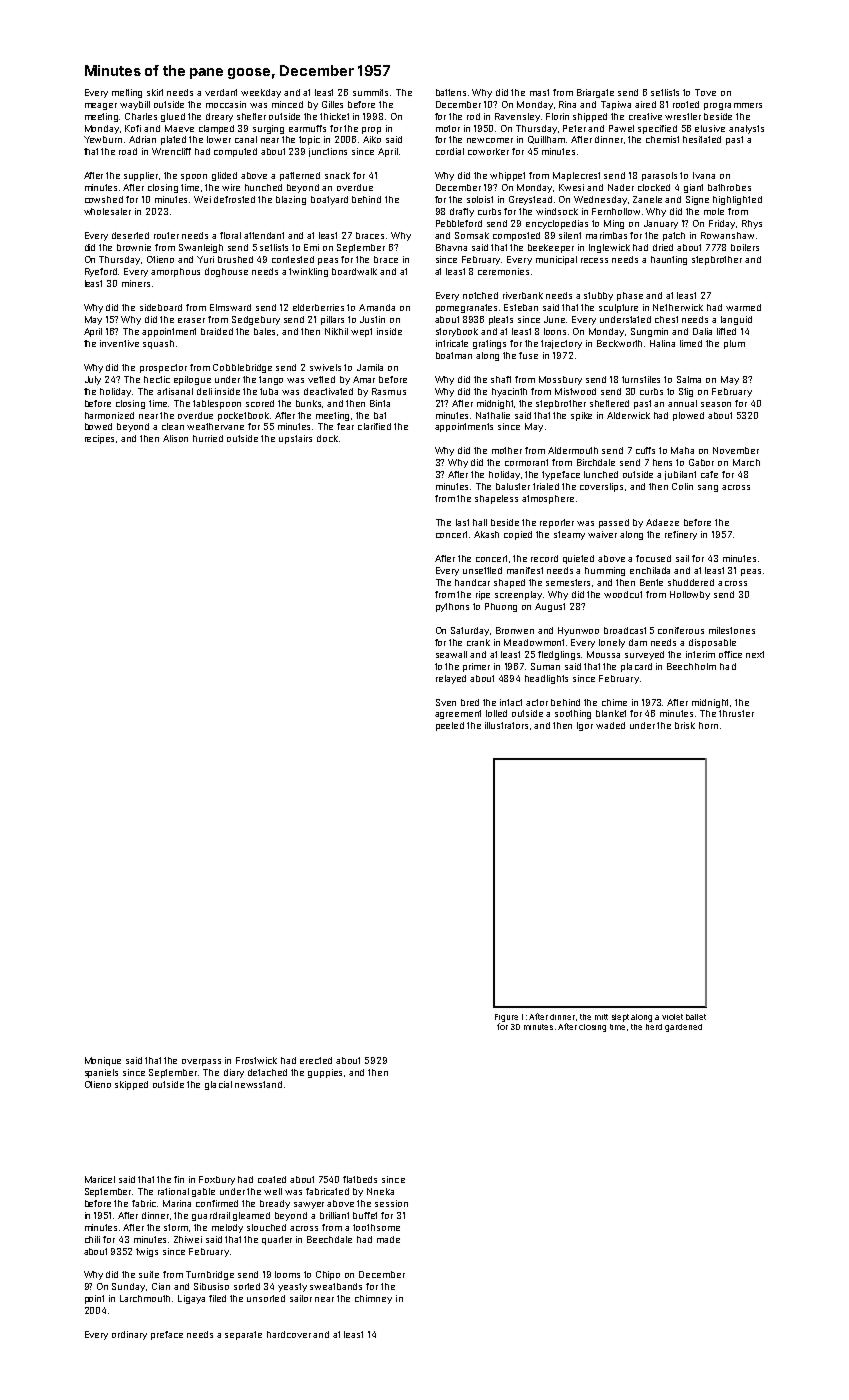 This screenshot has height=1400, width=849. Describe the element at coordinates (92, 1239) in the screenshot. I see `chili` at that location.
